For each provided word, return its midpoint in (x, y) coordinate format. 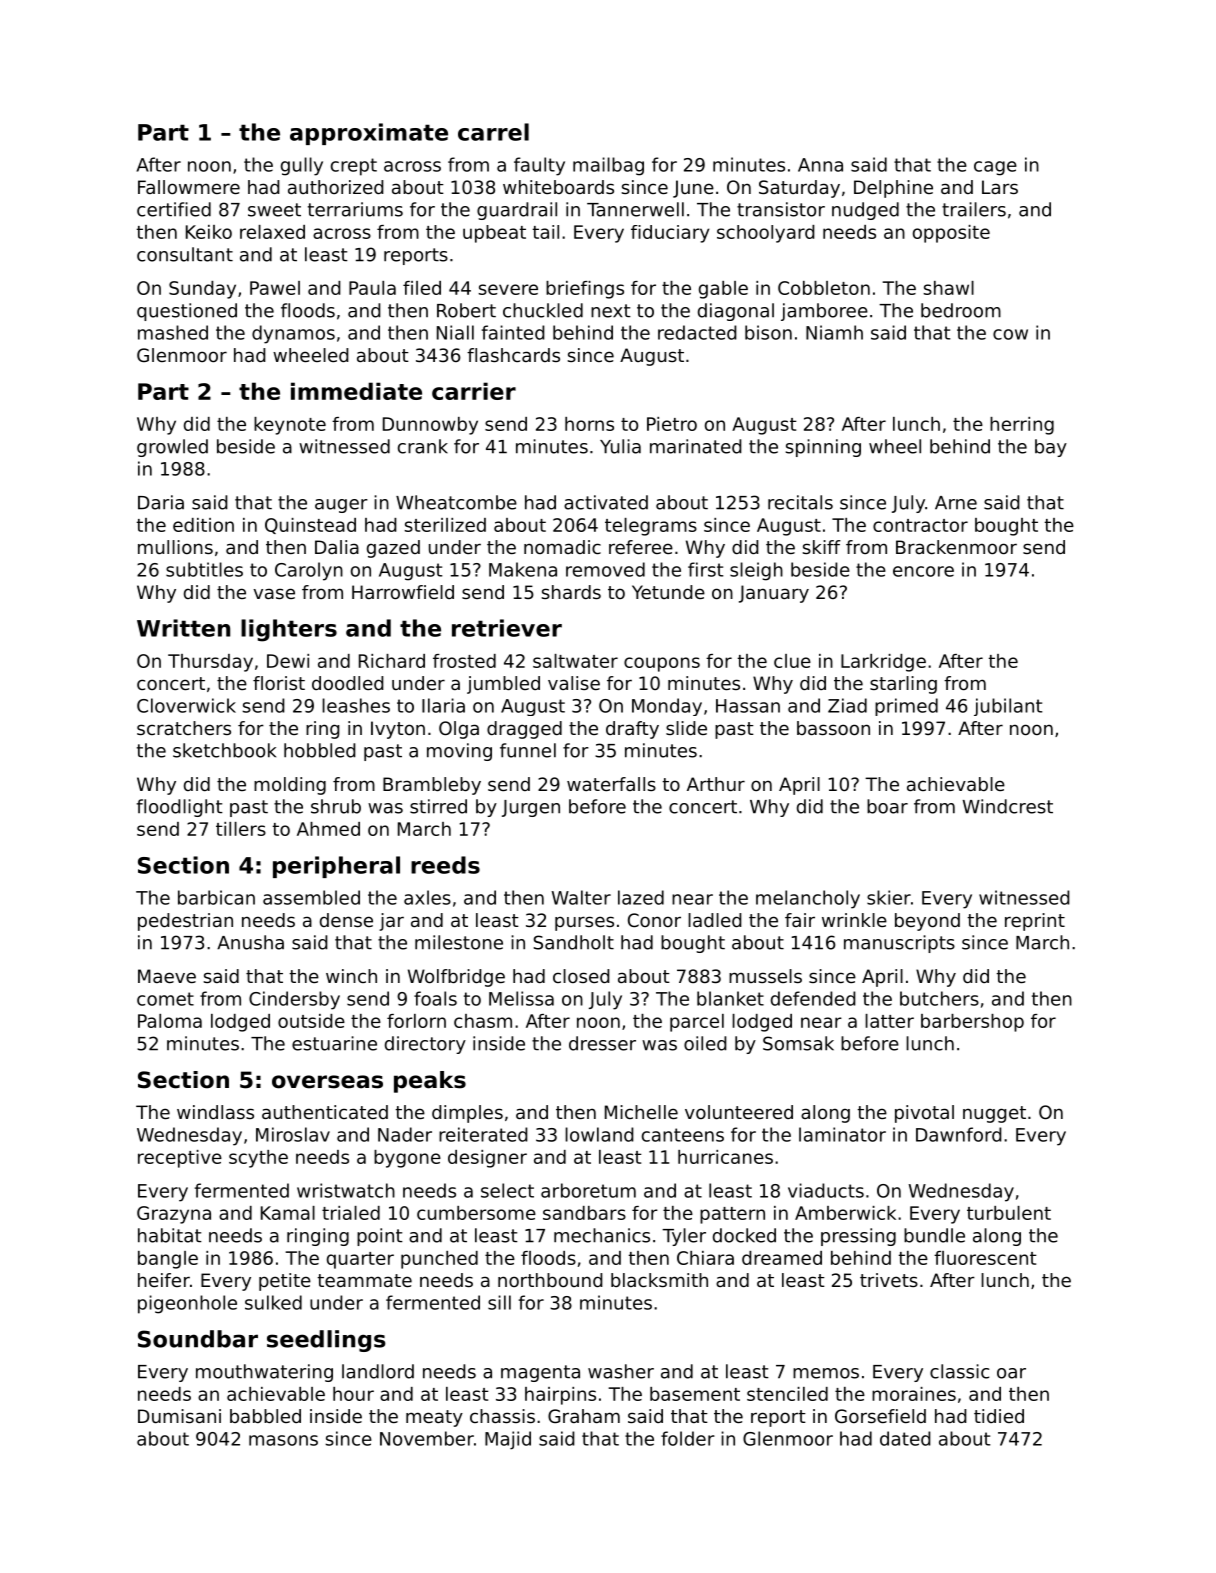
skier (889, 897)
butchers (939, 998)
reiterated (483, 1134)
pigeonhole (187, 1304)
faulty (539, 166)
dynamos (293, 334)
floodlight (179, 808)
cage (995, 168)
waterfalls (611, 784)
